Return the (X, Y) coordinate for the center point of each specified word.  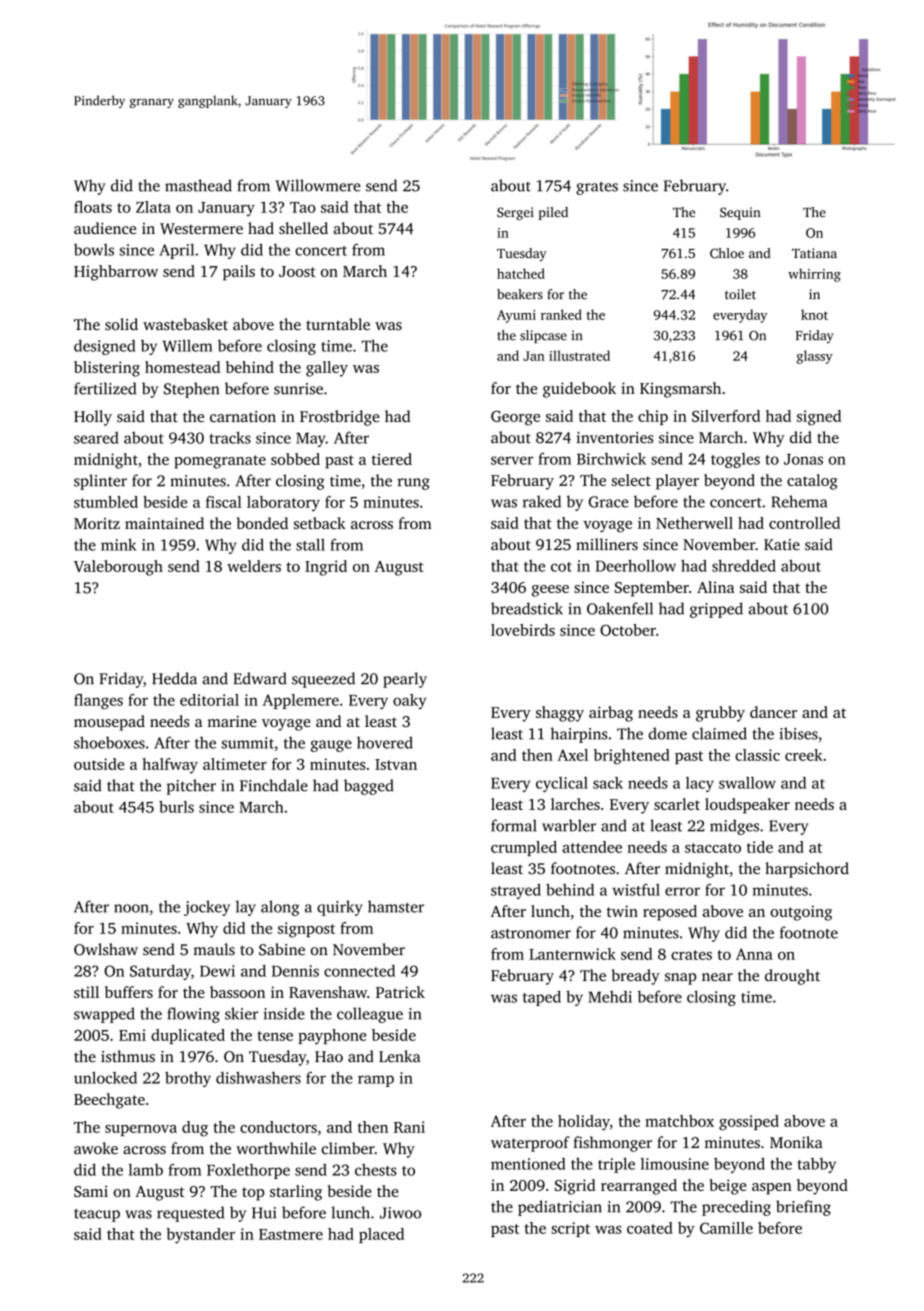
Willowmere (318, 185)
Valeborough (118, 568)
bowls (94, 250)
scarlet (677, 804)
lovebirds (523, 630)
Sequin (740, 213)
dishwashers (258, 1078)
